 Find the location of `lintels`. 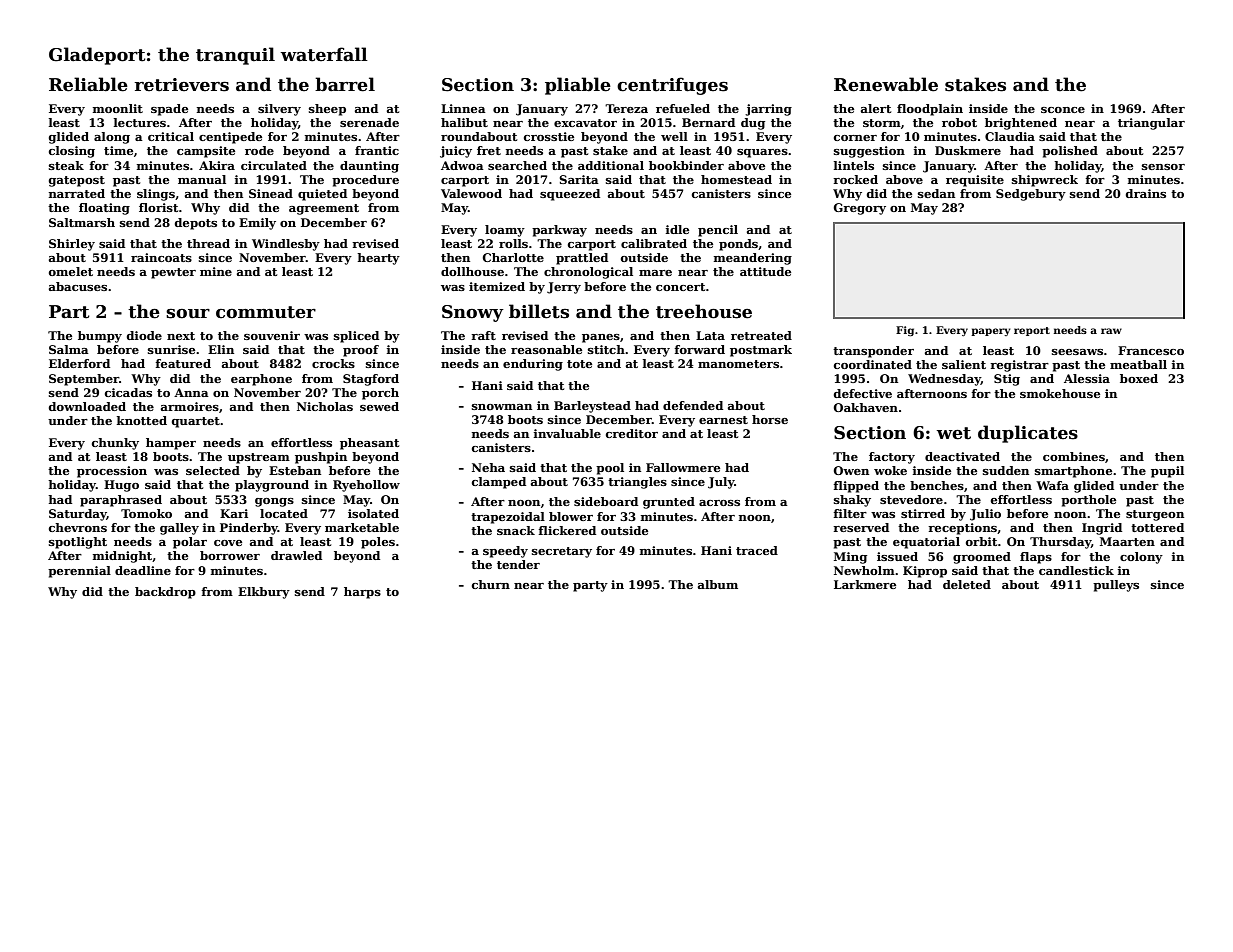

lintels is located at coordinates (854, 165).
